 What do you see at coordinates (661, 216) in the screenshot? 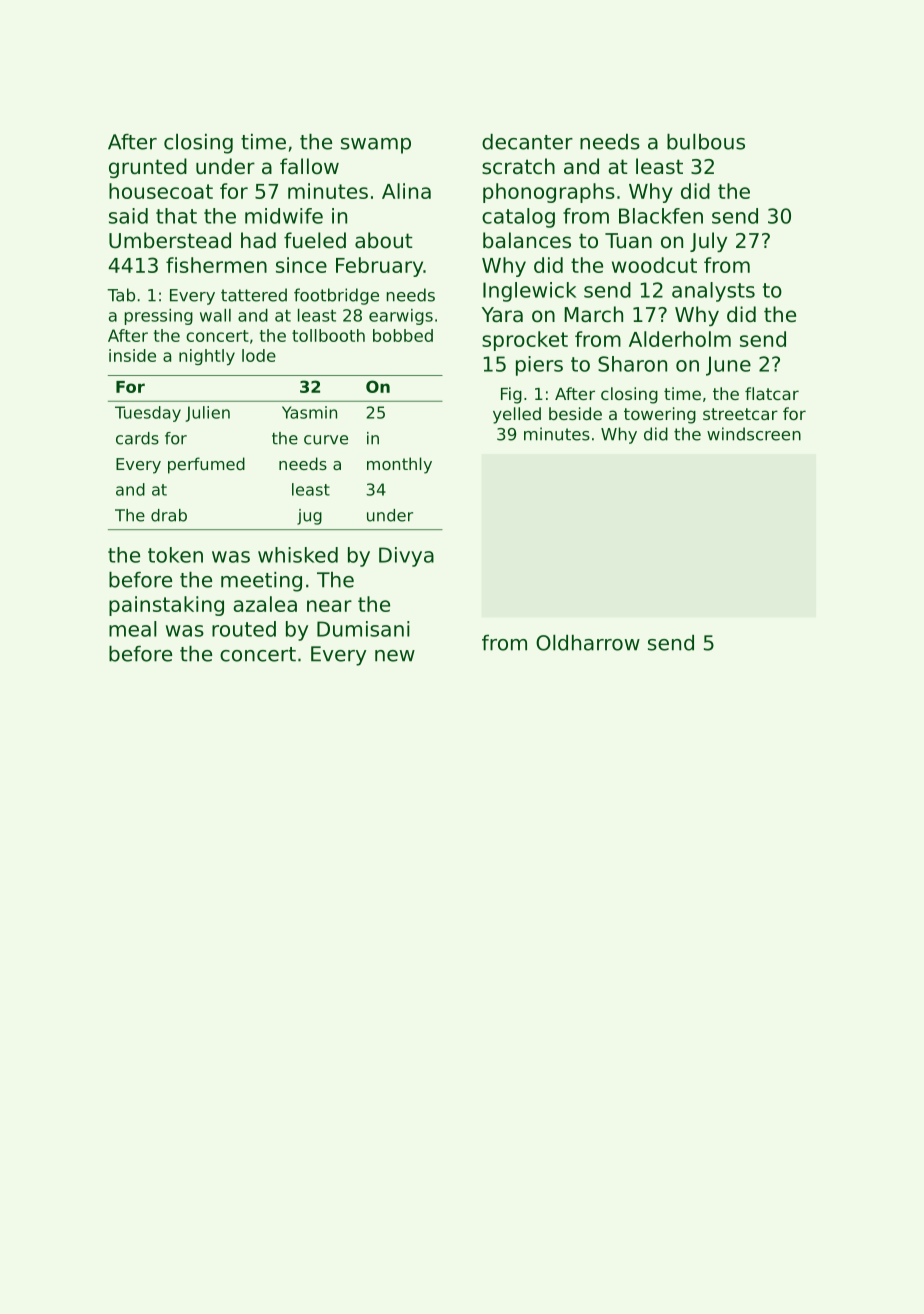
I see `Blackfen` at bounding box center [661, 216].
